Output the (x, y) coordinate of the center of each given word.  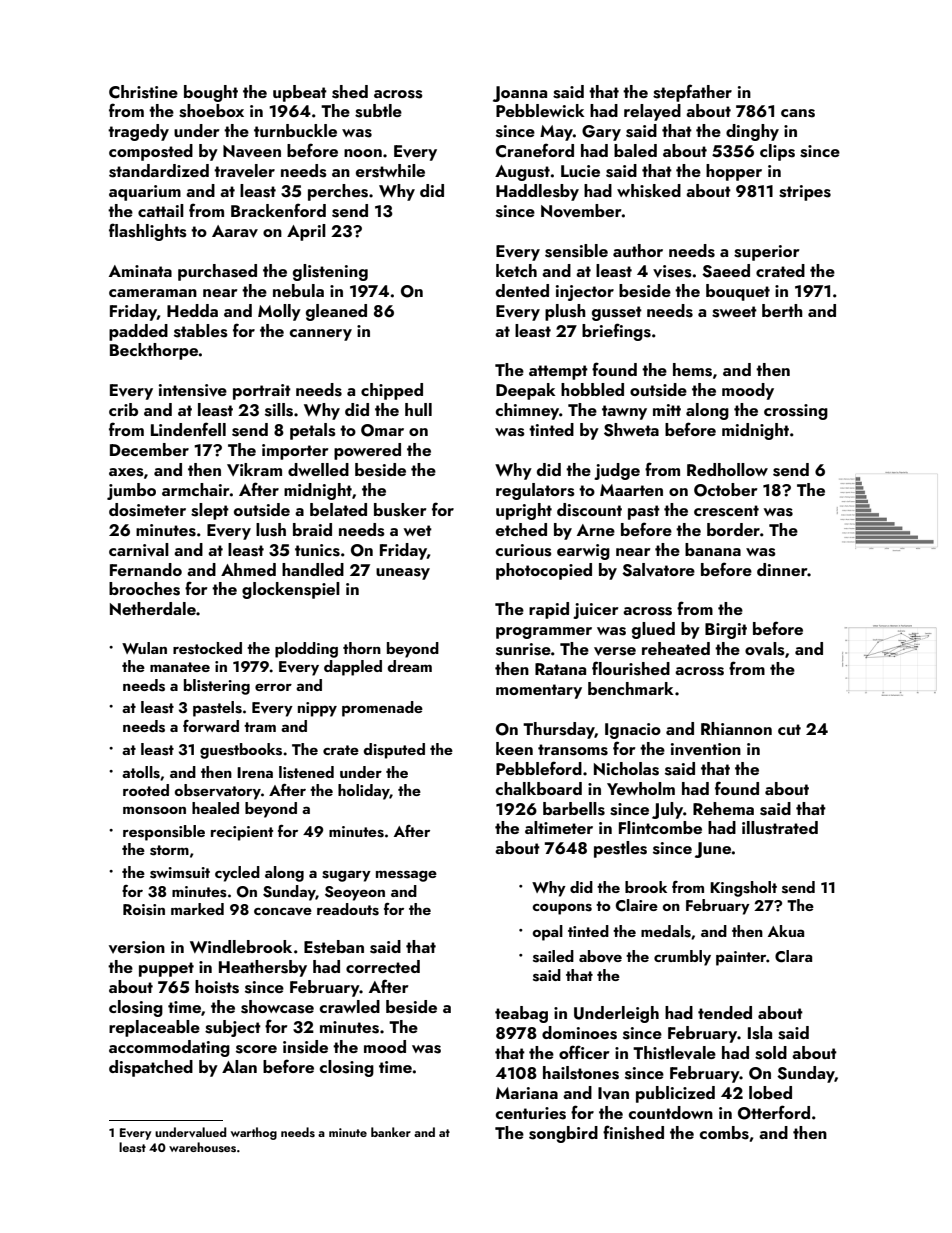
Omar (382, 430)
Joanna (520, 94)
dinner (782, 569)
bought (211, 93)
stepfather (692, 93)
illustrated (780, 828)
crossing (796, 412)
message (406, 876)
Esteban (334, 947)
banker (391, 1132)
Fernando (146, 569)
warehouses (202, 1147)
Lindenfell (188, 429)
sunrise (523, 649)
